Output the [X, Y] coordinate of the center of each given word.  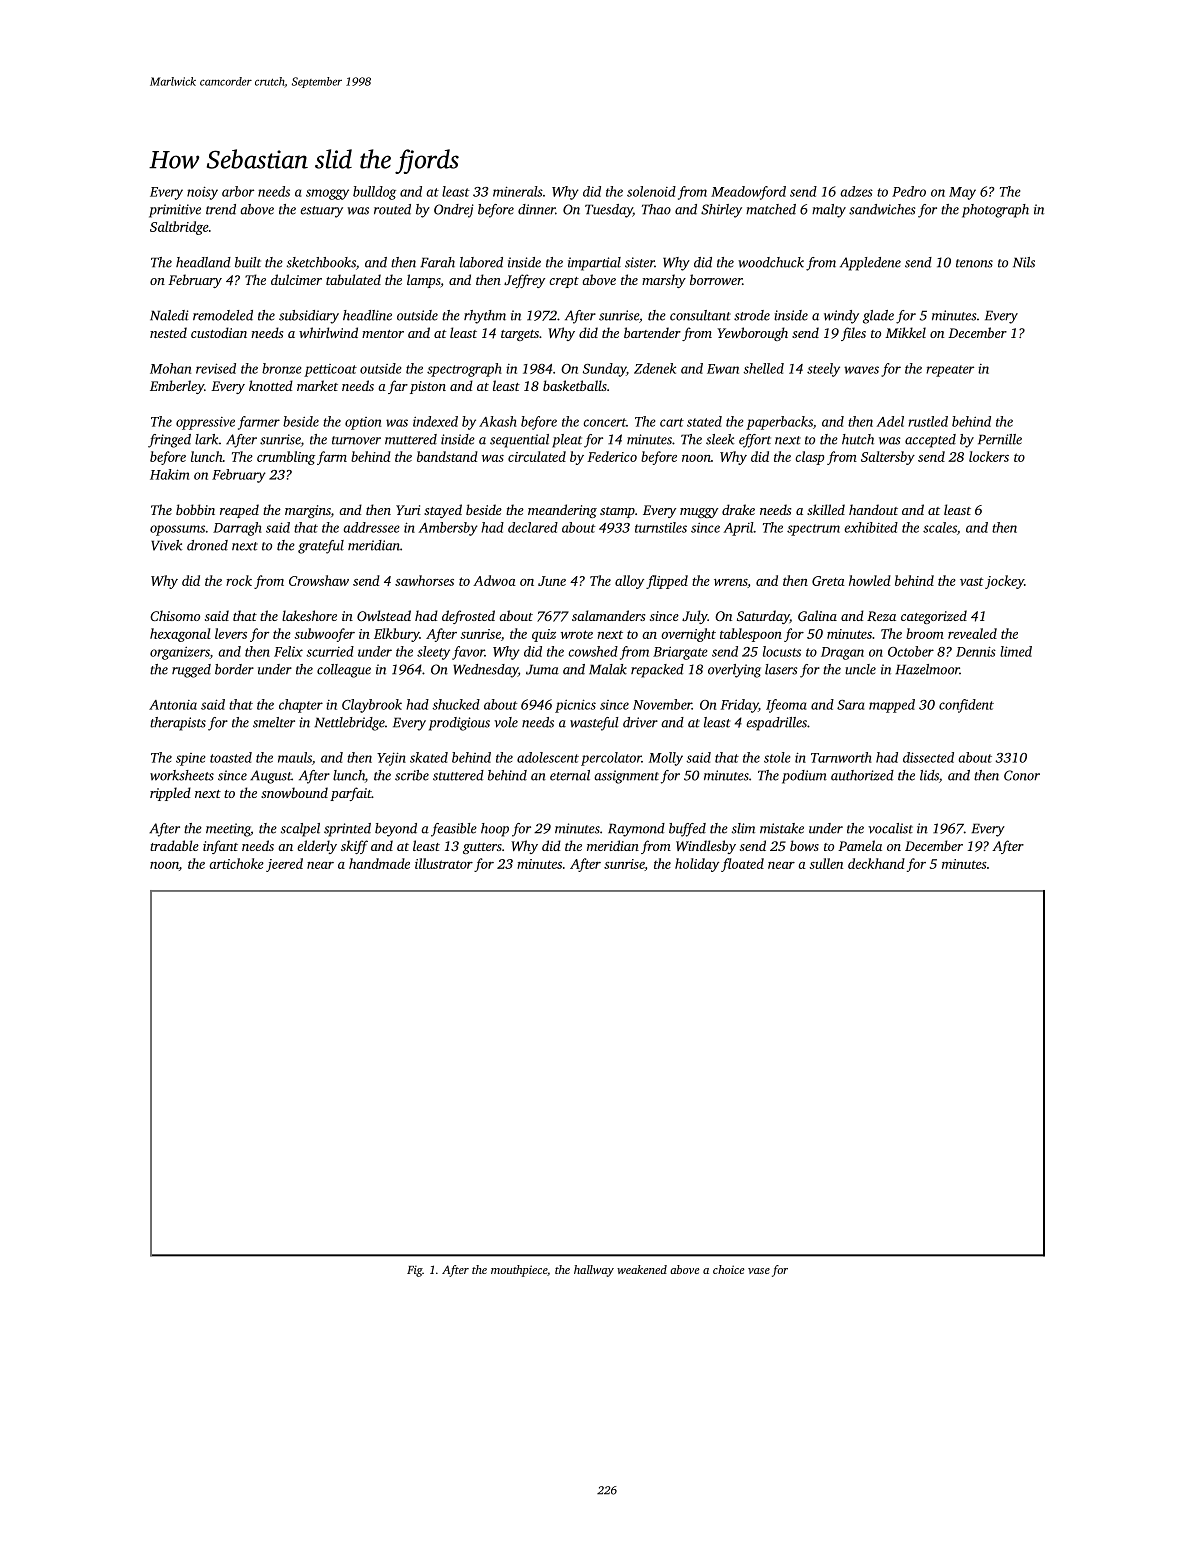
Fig [414, 1271]
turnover [356, 440]
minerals [518, 191]
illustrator [444, 863]
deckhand [876, 863]
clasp [810, 458]
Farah [437, 262]
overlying [734, 671]
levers [231, 633]
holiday [697, 865]
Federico [612, 456]
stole [777, 757]
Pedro [909, 191]
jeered [284, 865]
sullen [826, 863]
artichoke [236, 863]
